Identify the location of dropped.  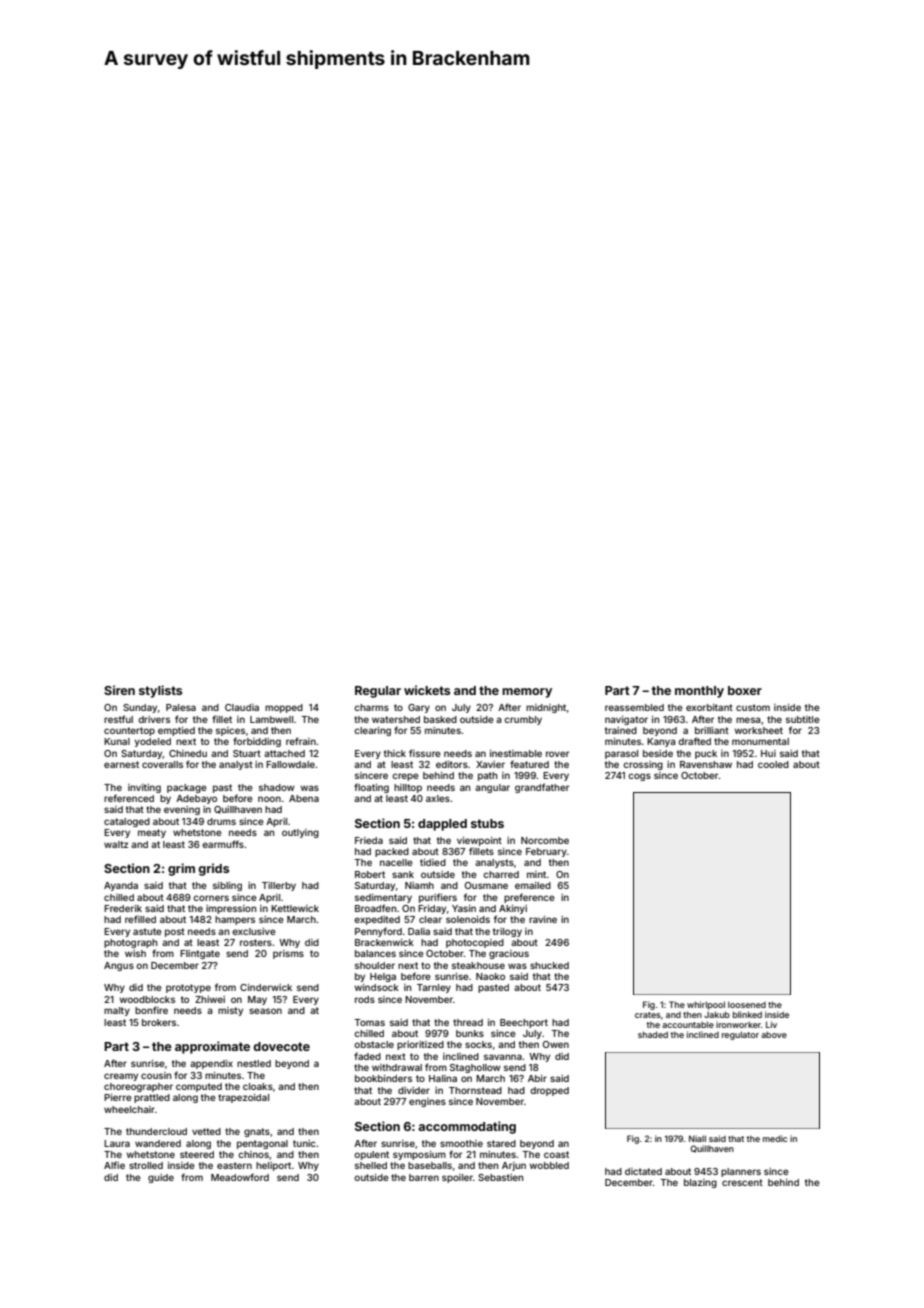
(549, 1091).
